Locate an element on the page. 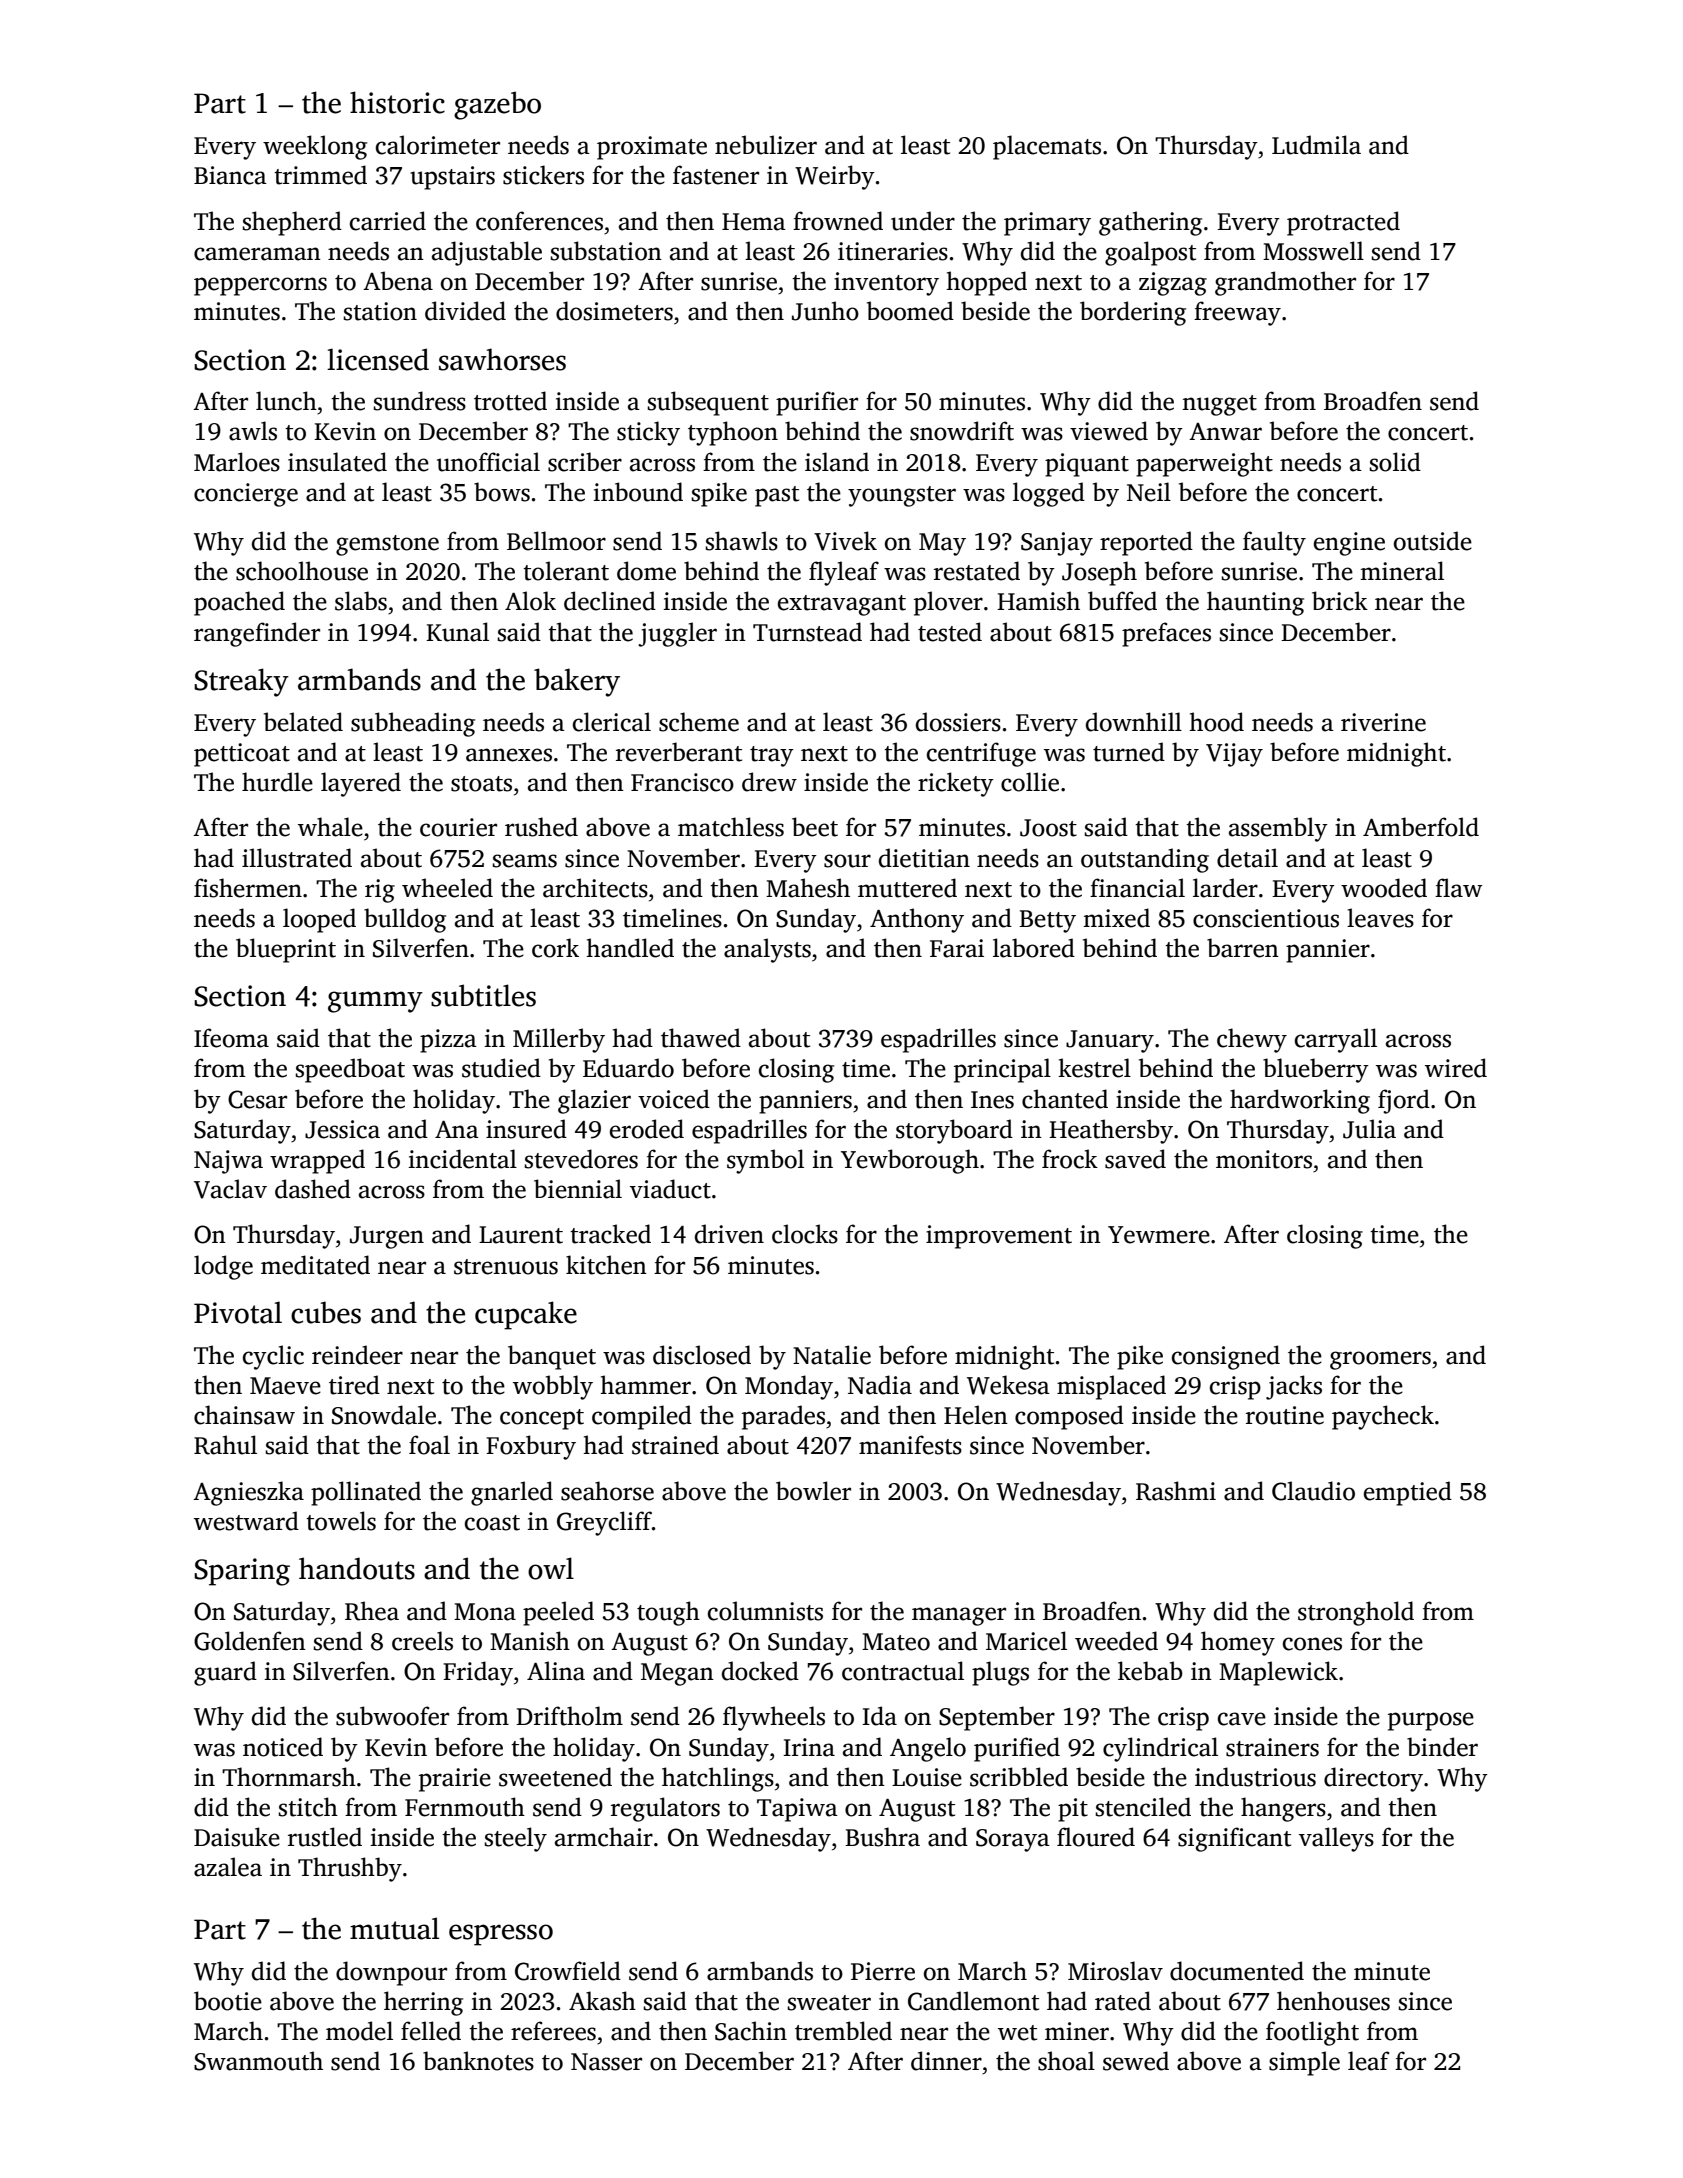  licensed is located at coordinates (378, 359).
